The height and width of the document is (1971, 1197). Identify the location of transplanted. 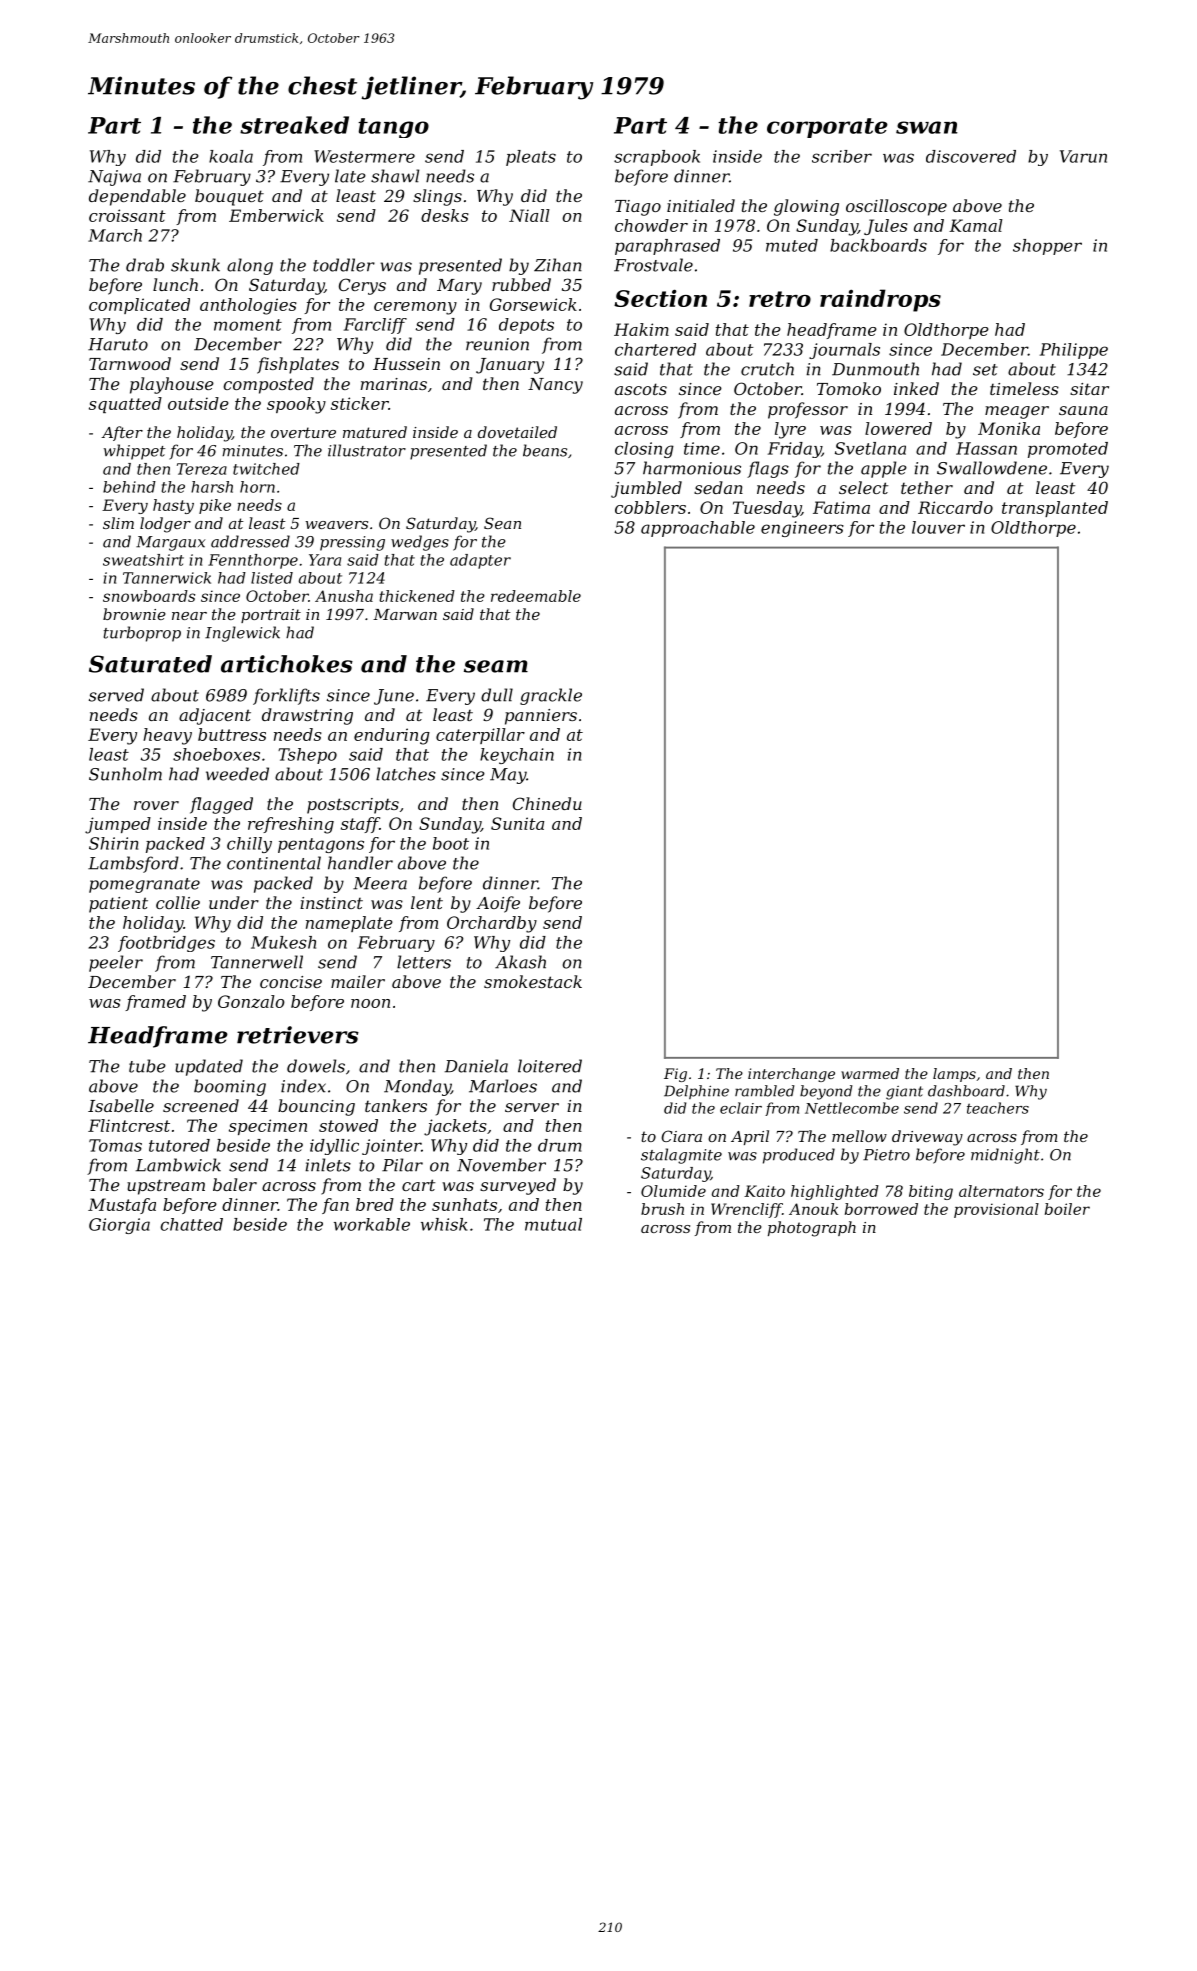
(1055, 509).
